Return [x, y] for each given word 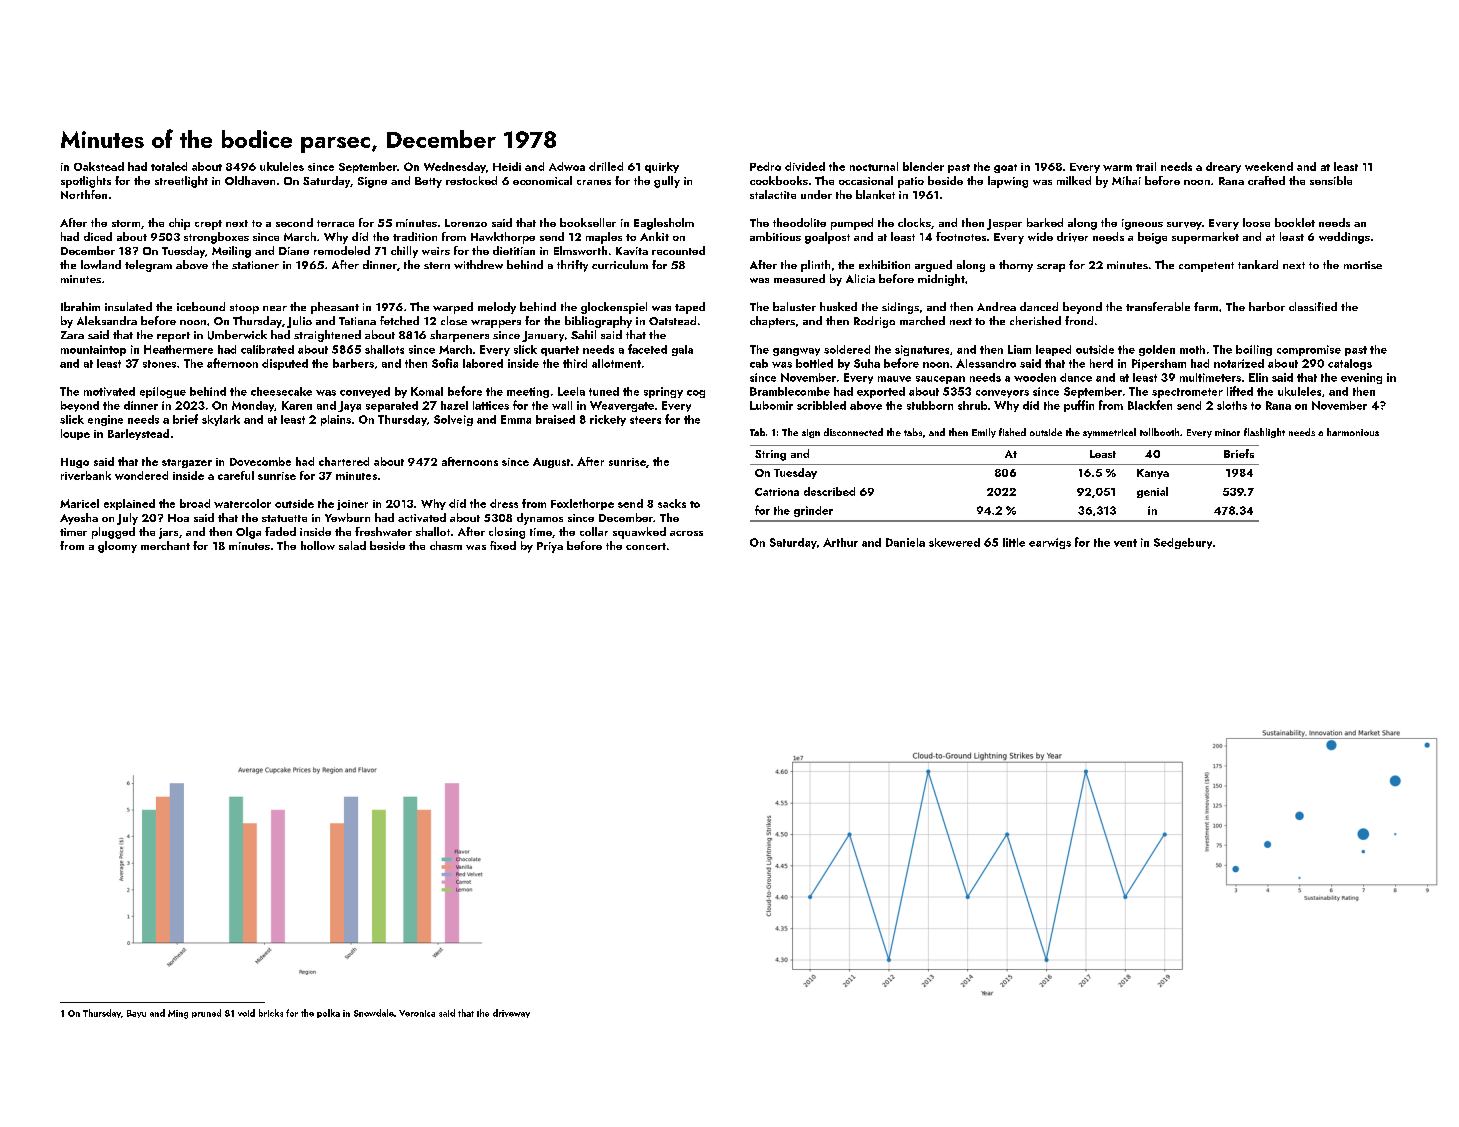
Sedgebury [1183, 543]
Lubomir [771, 405]
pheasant [335, 308]
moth [1192, 349]
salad [352, 545]
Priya [550, 547]
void [246, 1013]
